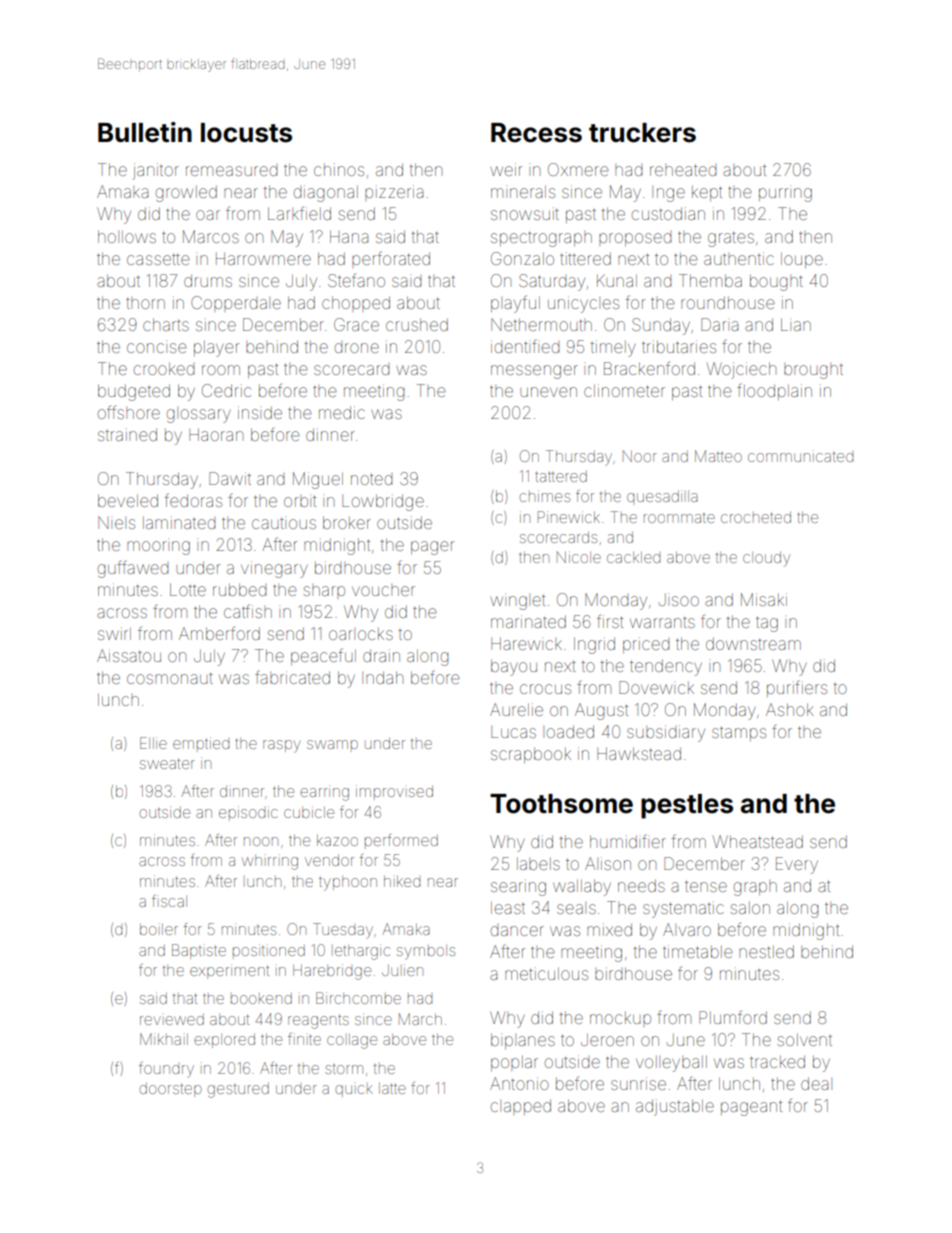 The image size is (952, 1233). Describe the element at coordinates (751, 1108) in the screenshot. I see `pageant` at that location.
